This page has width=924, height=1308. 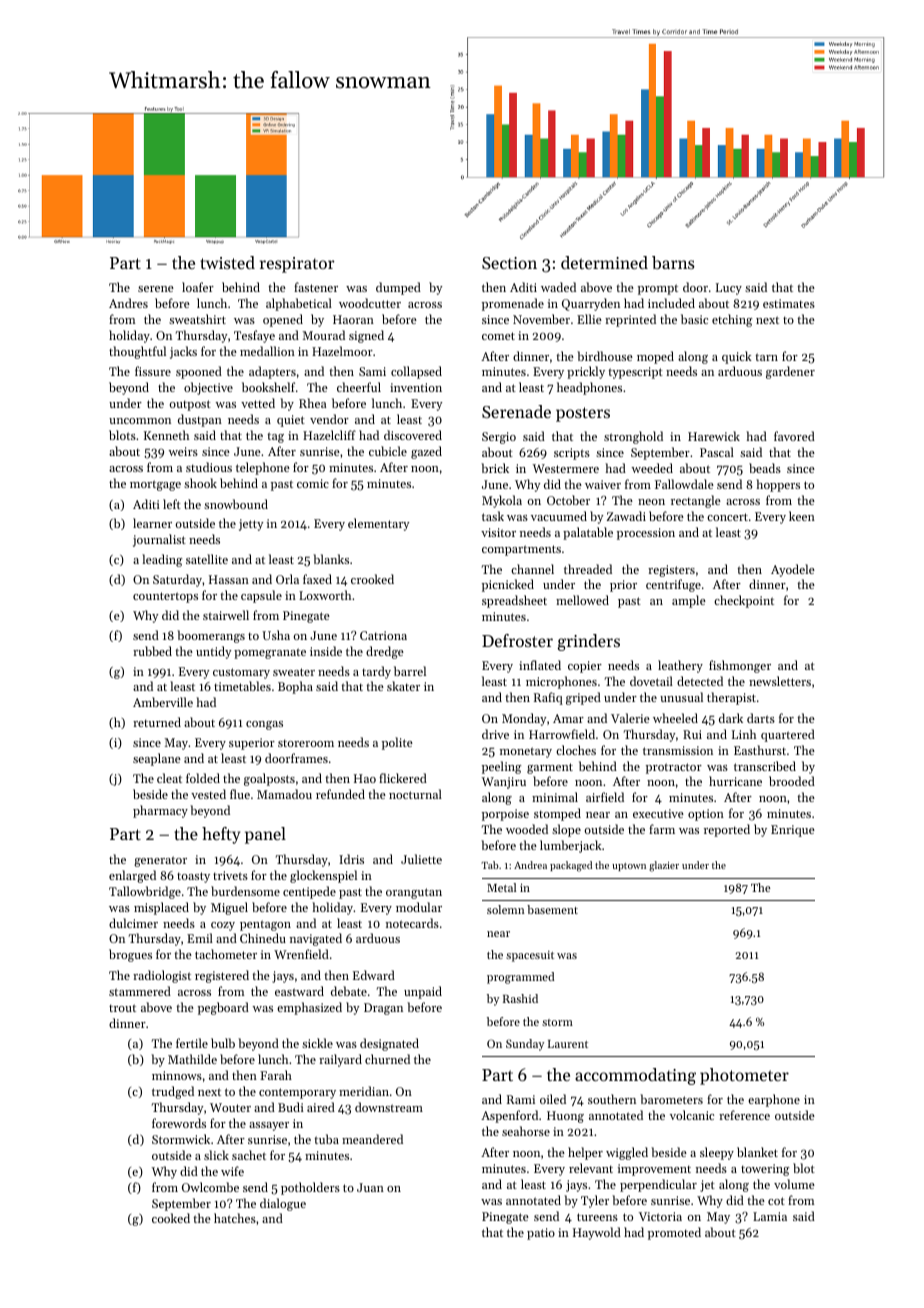 What do you see at coordinates (793, 831) in the page?
I see `Enrique` at bounding box center [793, 831].
